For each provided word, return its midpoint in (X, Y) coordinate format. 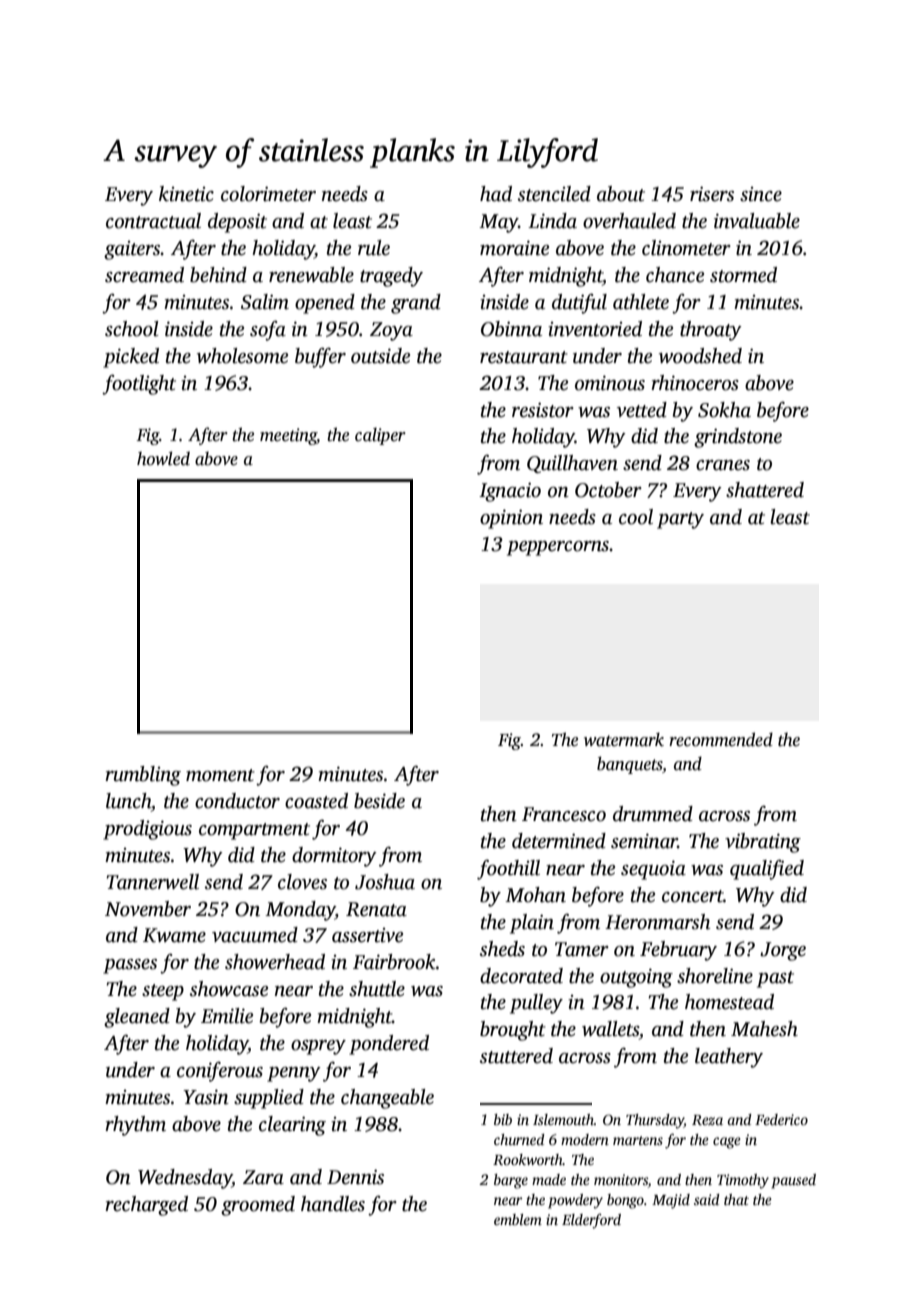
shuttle (377, 989)
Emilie (227, 1016)
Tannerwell (153, 882)
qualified (767, 869)
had (496, 194)
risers (712, 194)
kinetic (186, 194)
